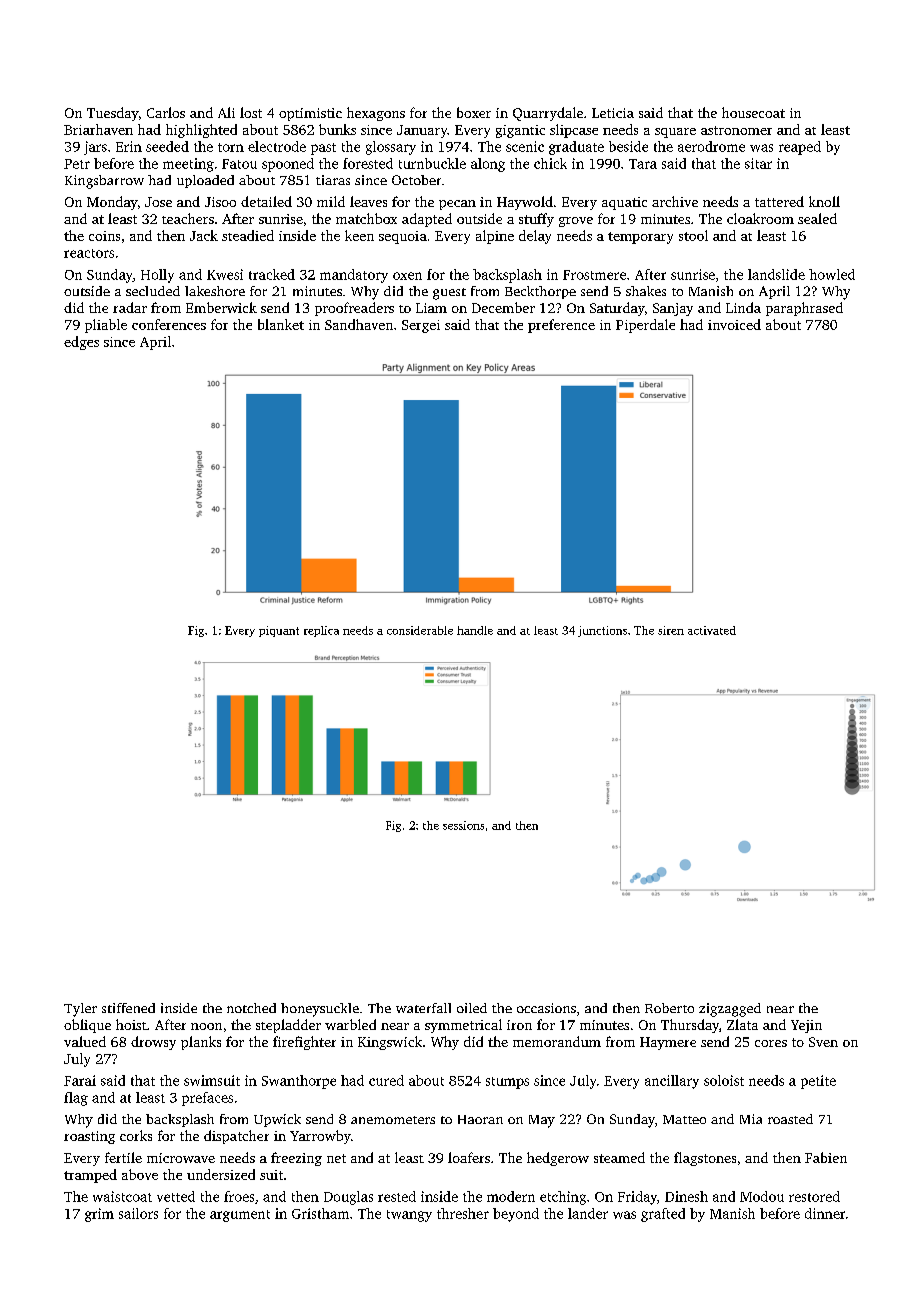 This image has height=1314, width=924. Describe the element at coordinates (474, 112) in the image. I see `boxer` at that location.
